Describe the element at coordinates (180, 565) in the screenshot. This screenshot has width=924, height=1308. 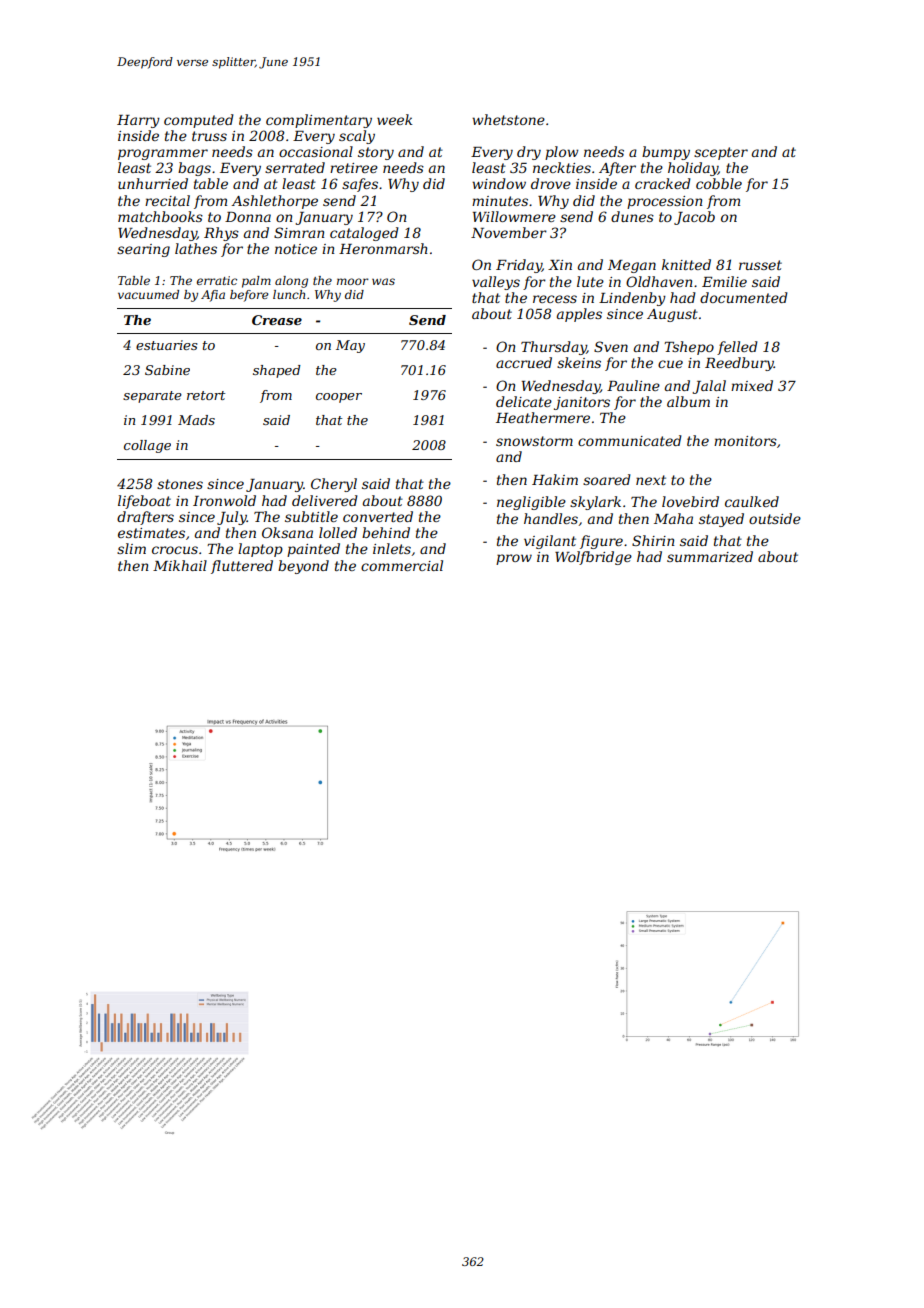
I see `Mikhail` at that location.
